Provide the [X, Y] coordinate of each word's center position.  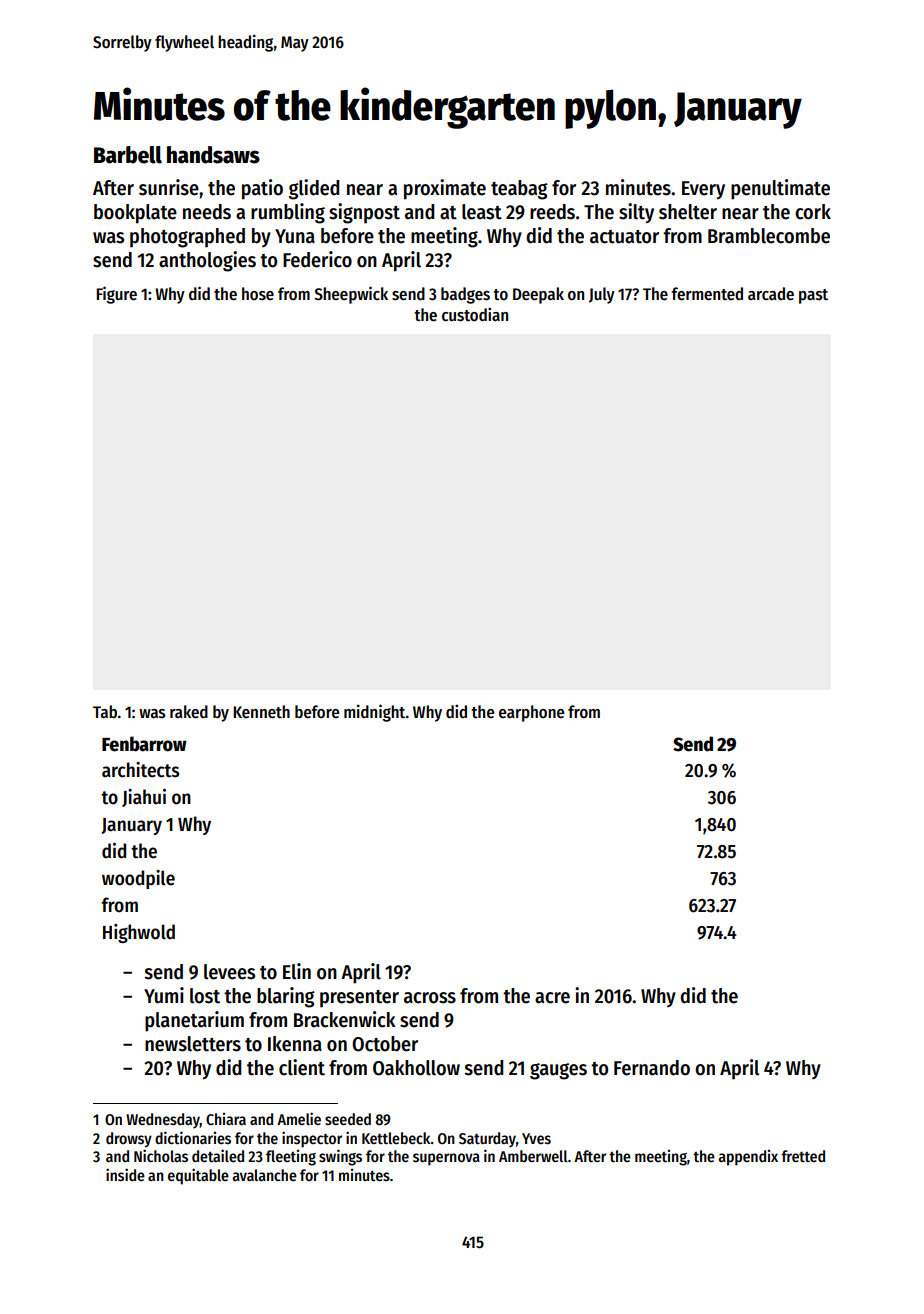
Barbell [128, 155]
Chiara [226, 1119]
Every [703, 190]
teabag [519, 190]
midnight [374, 713]
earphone [531, 713]
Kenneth [261, 712]
